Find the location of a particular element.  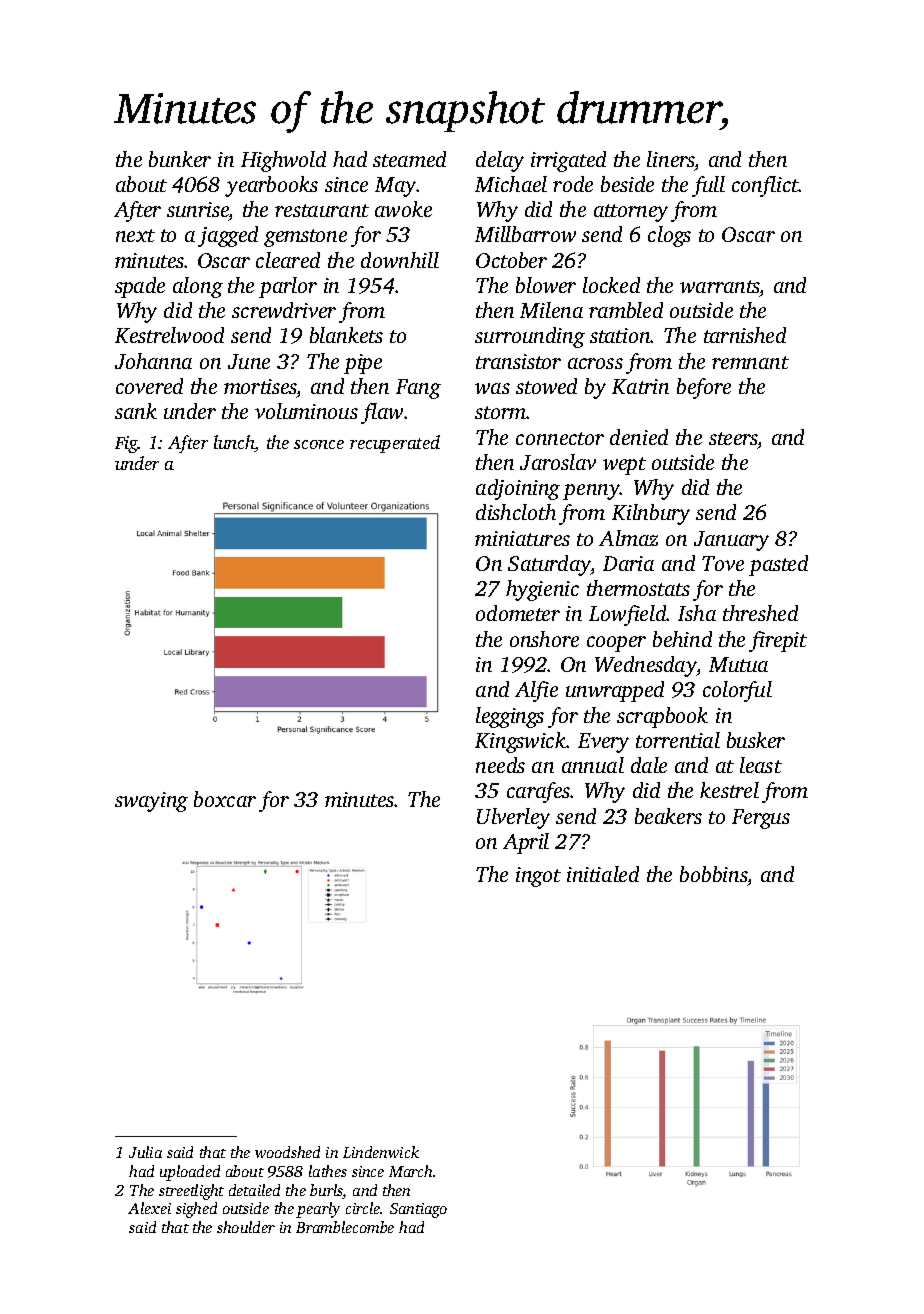

delay is located at coordinates (500, 161).
